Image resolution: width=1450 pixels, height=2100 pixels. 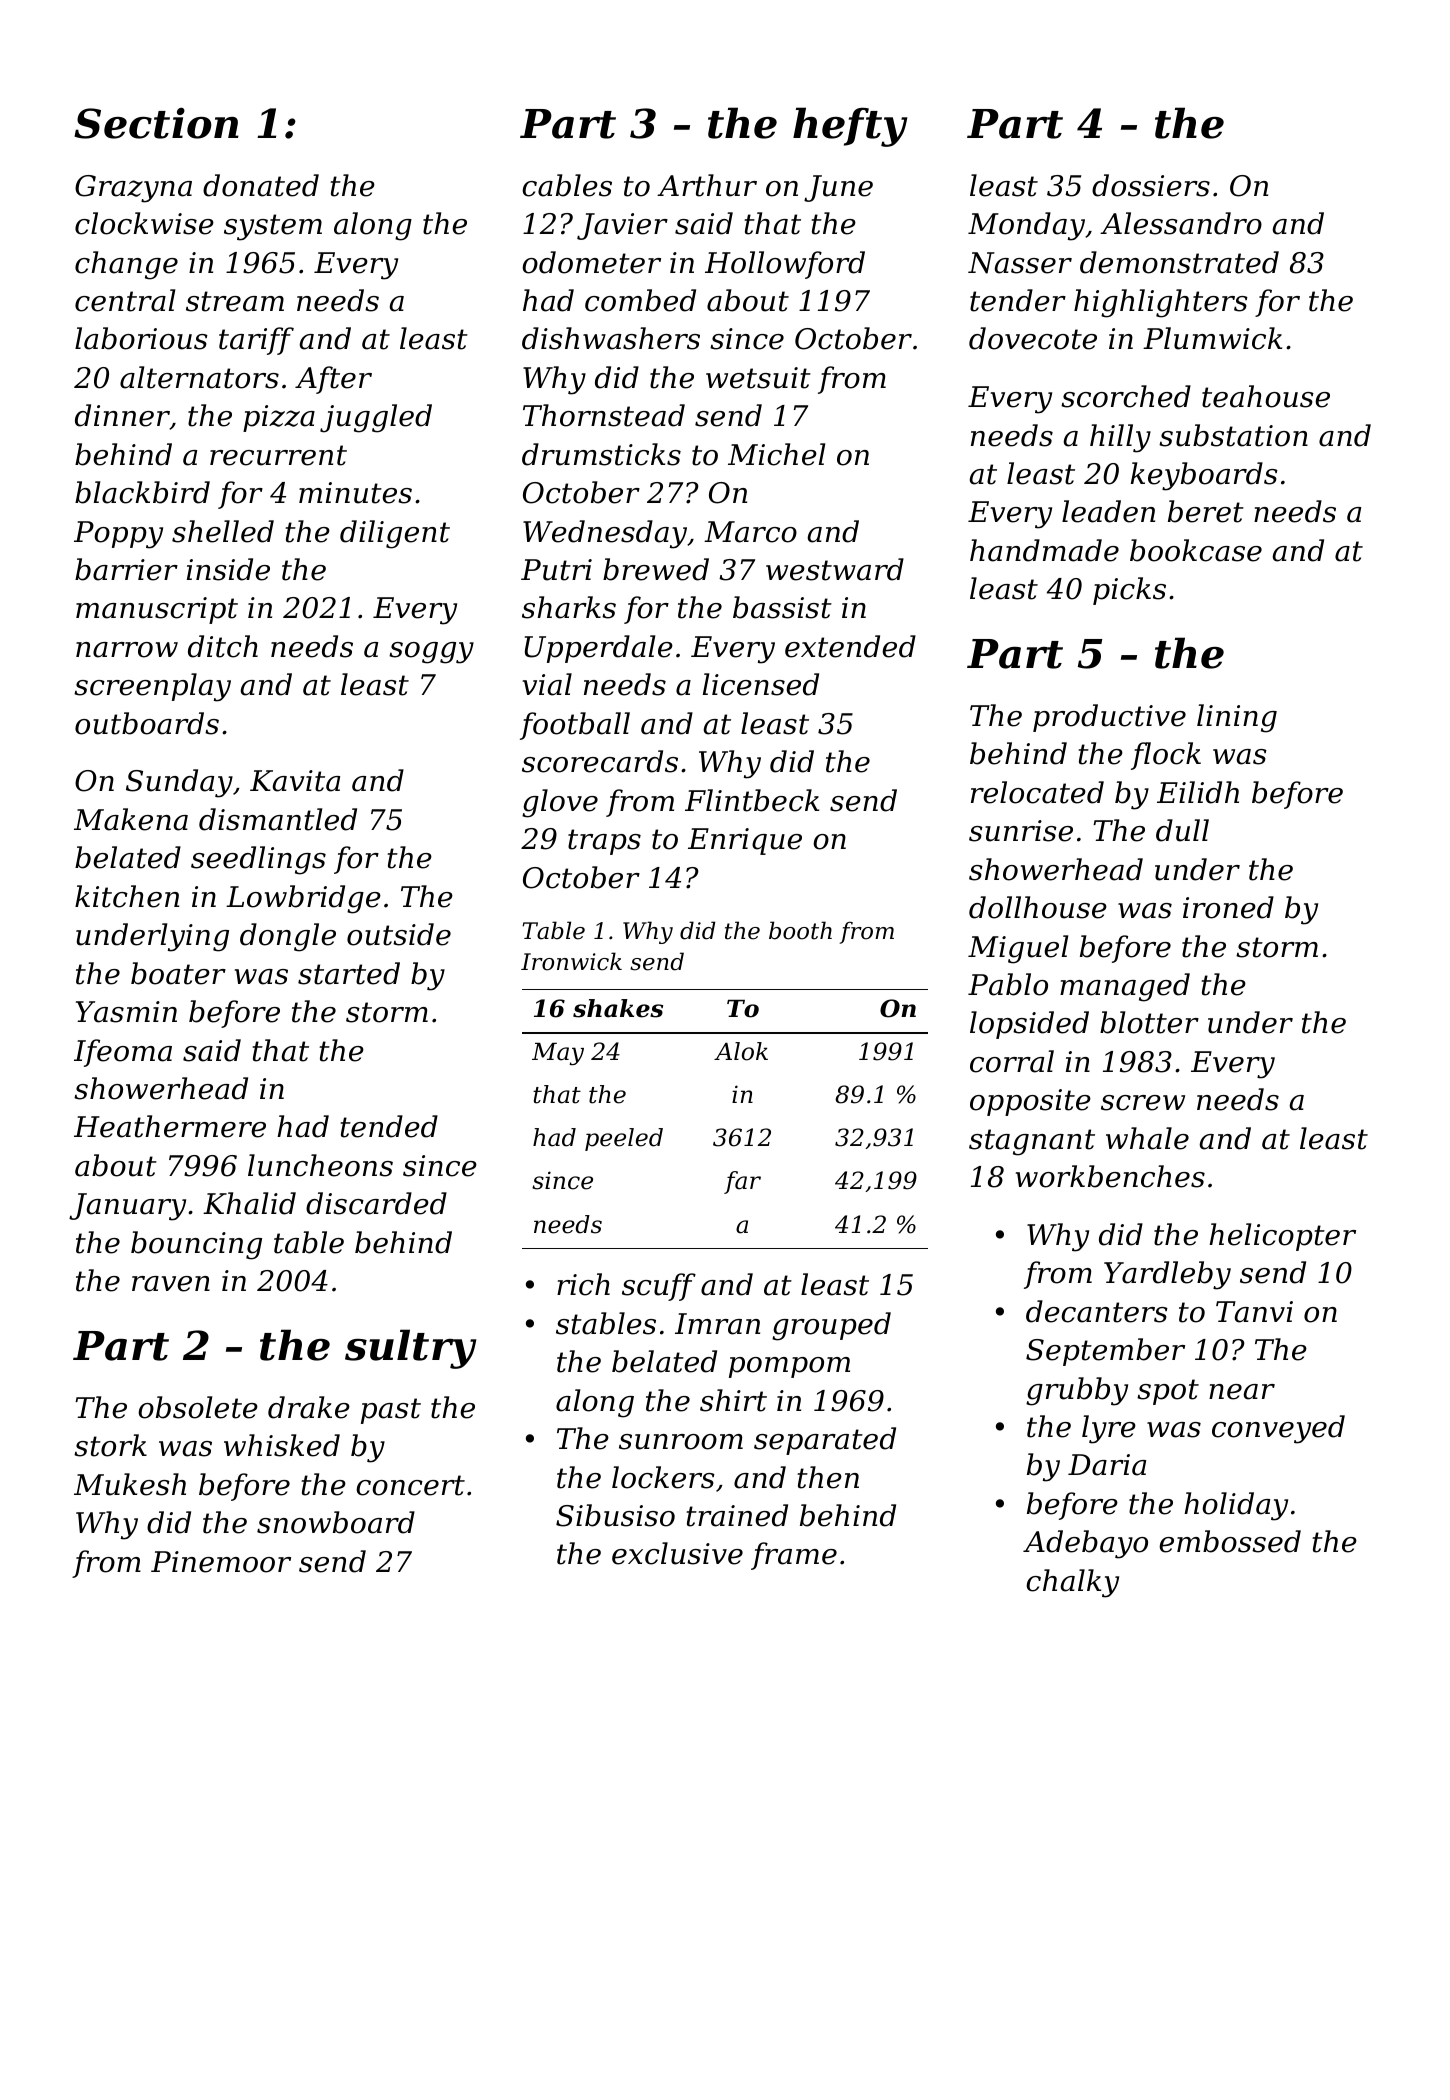 I want to click on productive, so click(x=1109, y=718).
